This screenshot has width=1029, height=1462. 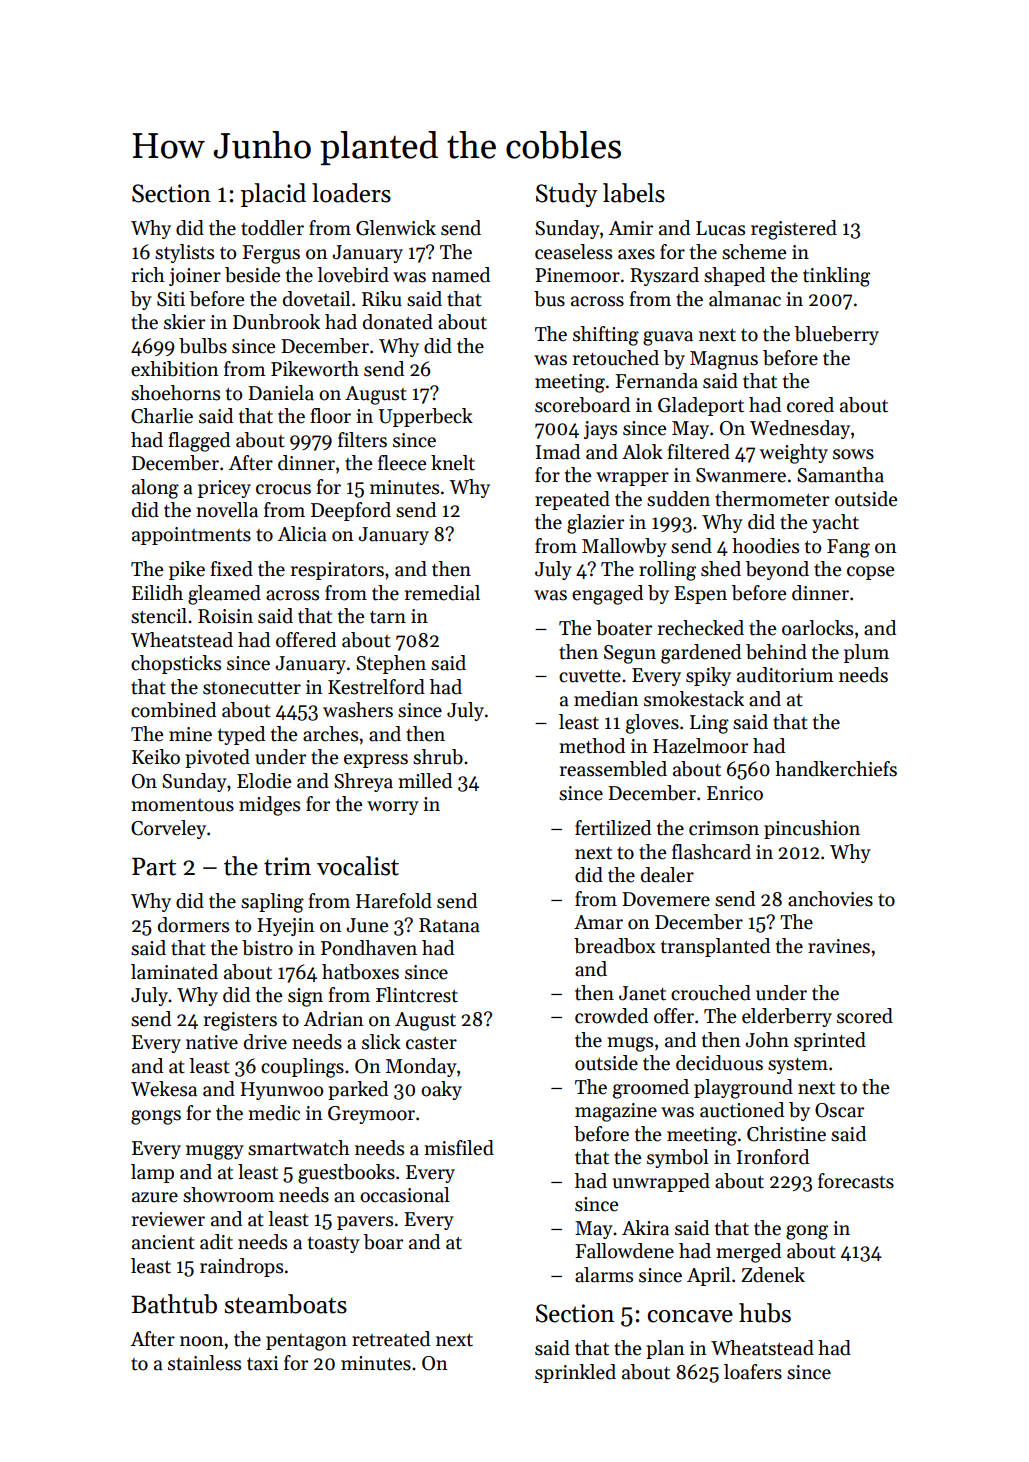 What do you see at coordinates (155, 489) in the screenshot?
I see `along` at bounding box center [155, 489].
